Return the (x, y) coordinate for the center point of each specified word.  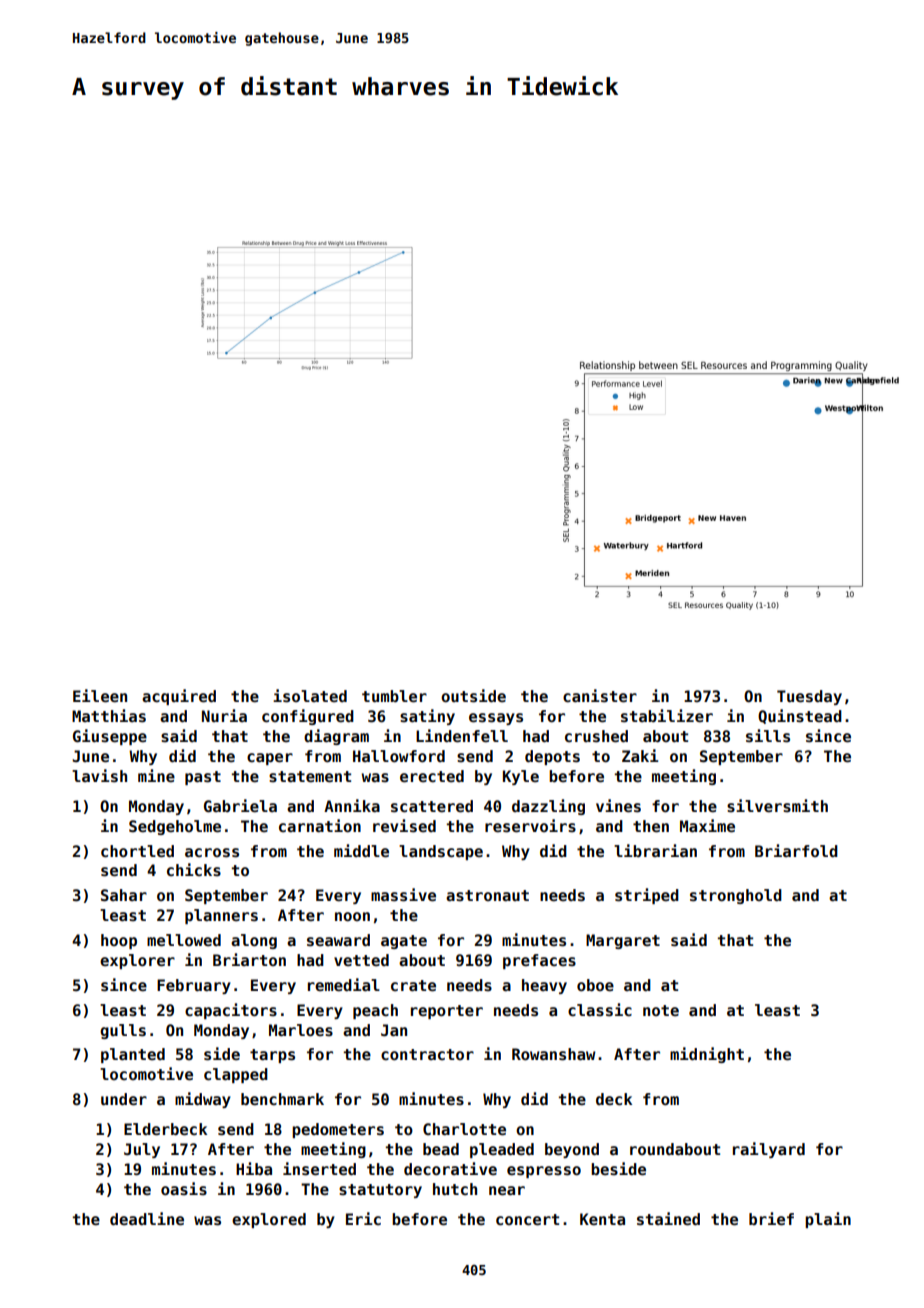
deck (614, 1099)
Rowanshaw (554, 1054)
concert (527, 1220)
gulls (123, 1031)
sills (768, 736)
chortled (137, 851)
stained (668, 1219)
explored (269, 1220)
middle (361, 851)
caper (270, 759)
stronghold (736, 896)
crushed (596, 736)
